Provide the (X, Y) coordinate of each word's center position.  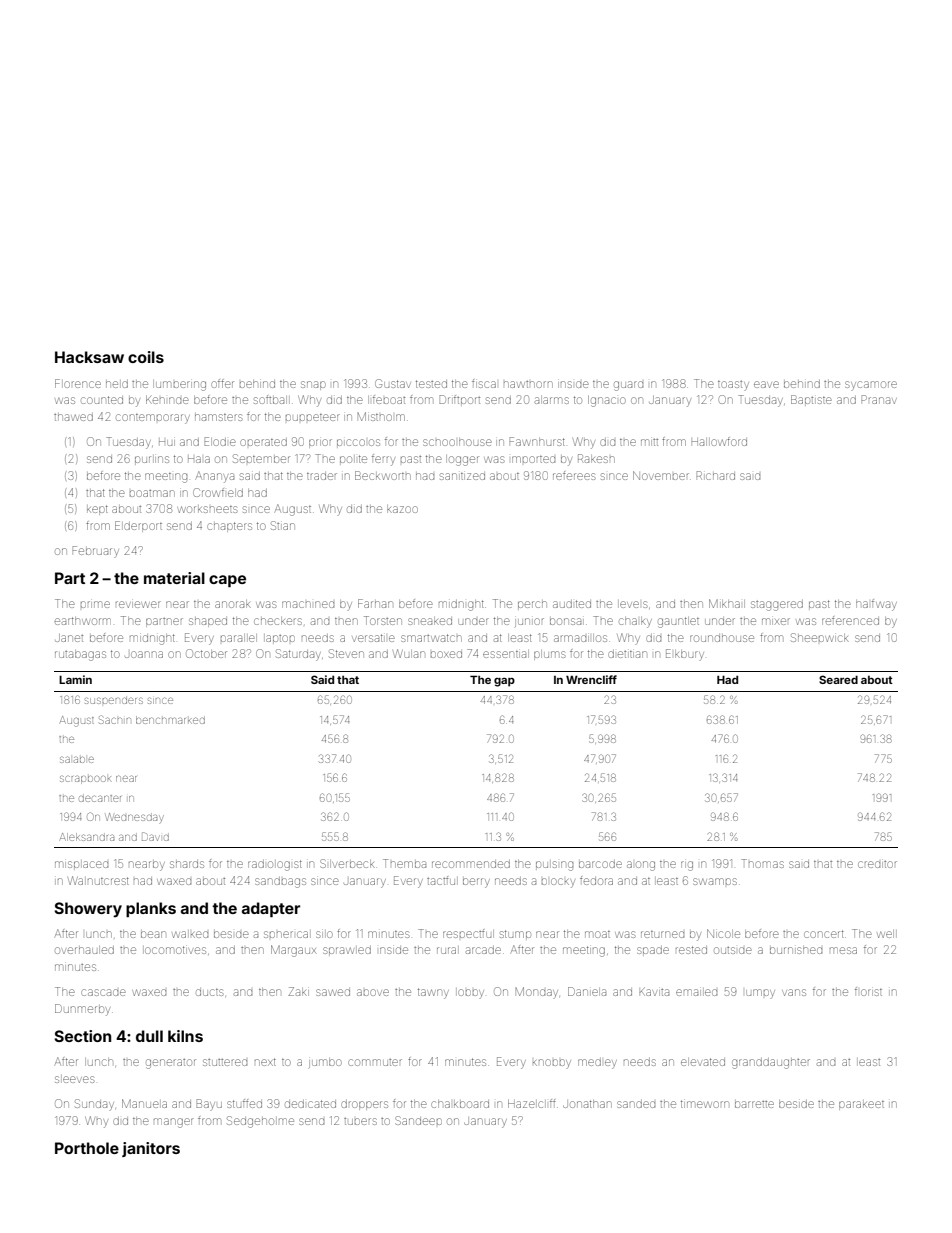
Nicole (723, 933)
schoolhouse (457, 442)
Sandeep (418, 1120)
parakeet (861, 1105)
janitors (151, 1149)
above (373, 992)
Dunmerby (82, 1010)
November (661, 475)
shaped (208, 622)
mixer (776, 621)
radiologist (275, 865)
